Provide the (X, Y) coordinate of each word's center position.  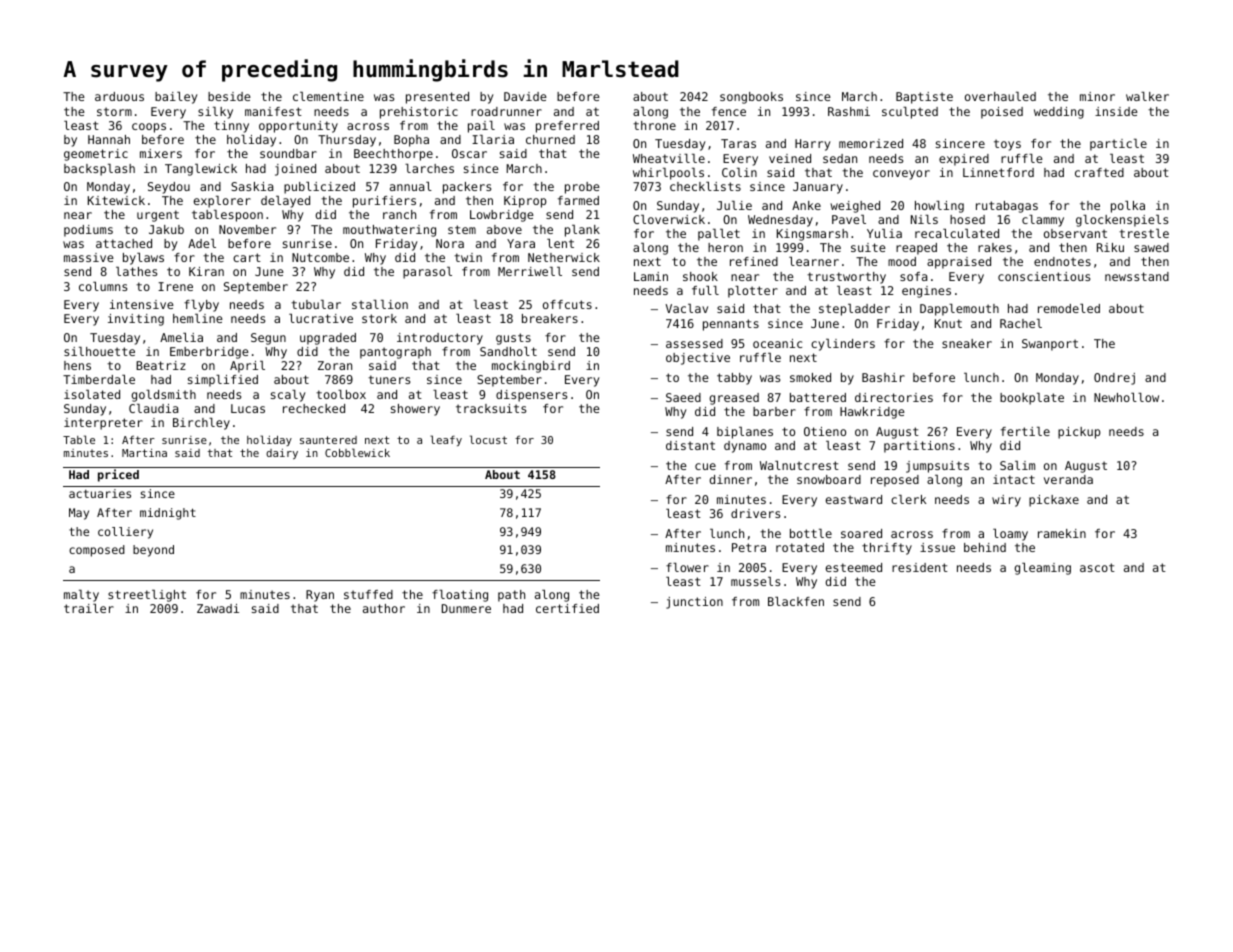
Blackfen (796, 601)
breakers (550, 318)
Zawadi (218, 608)
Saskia (252, 186)
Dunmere (466, 608)
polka (1128, 207)
